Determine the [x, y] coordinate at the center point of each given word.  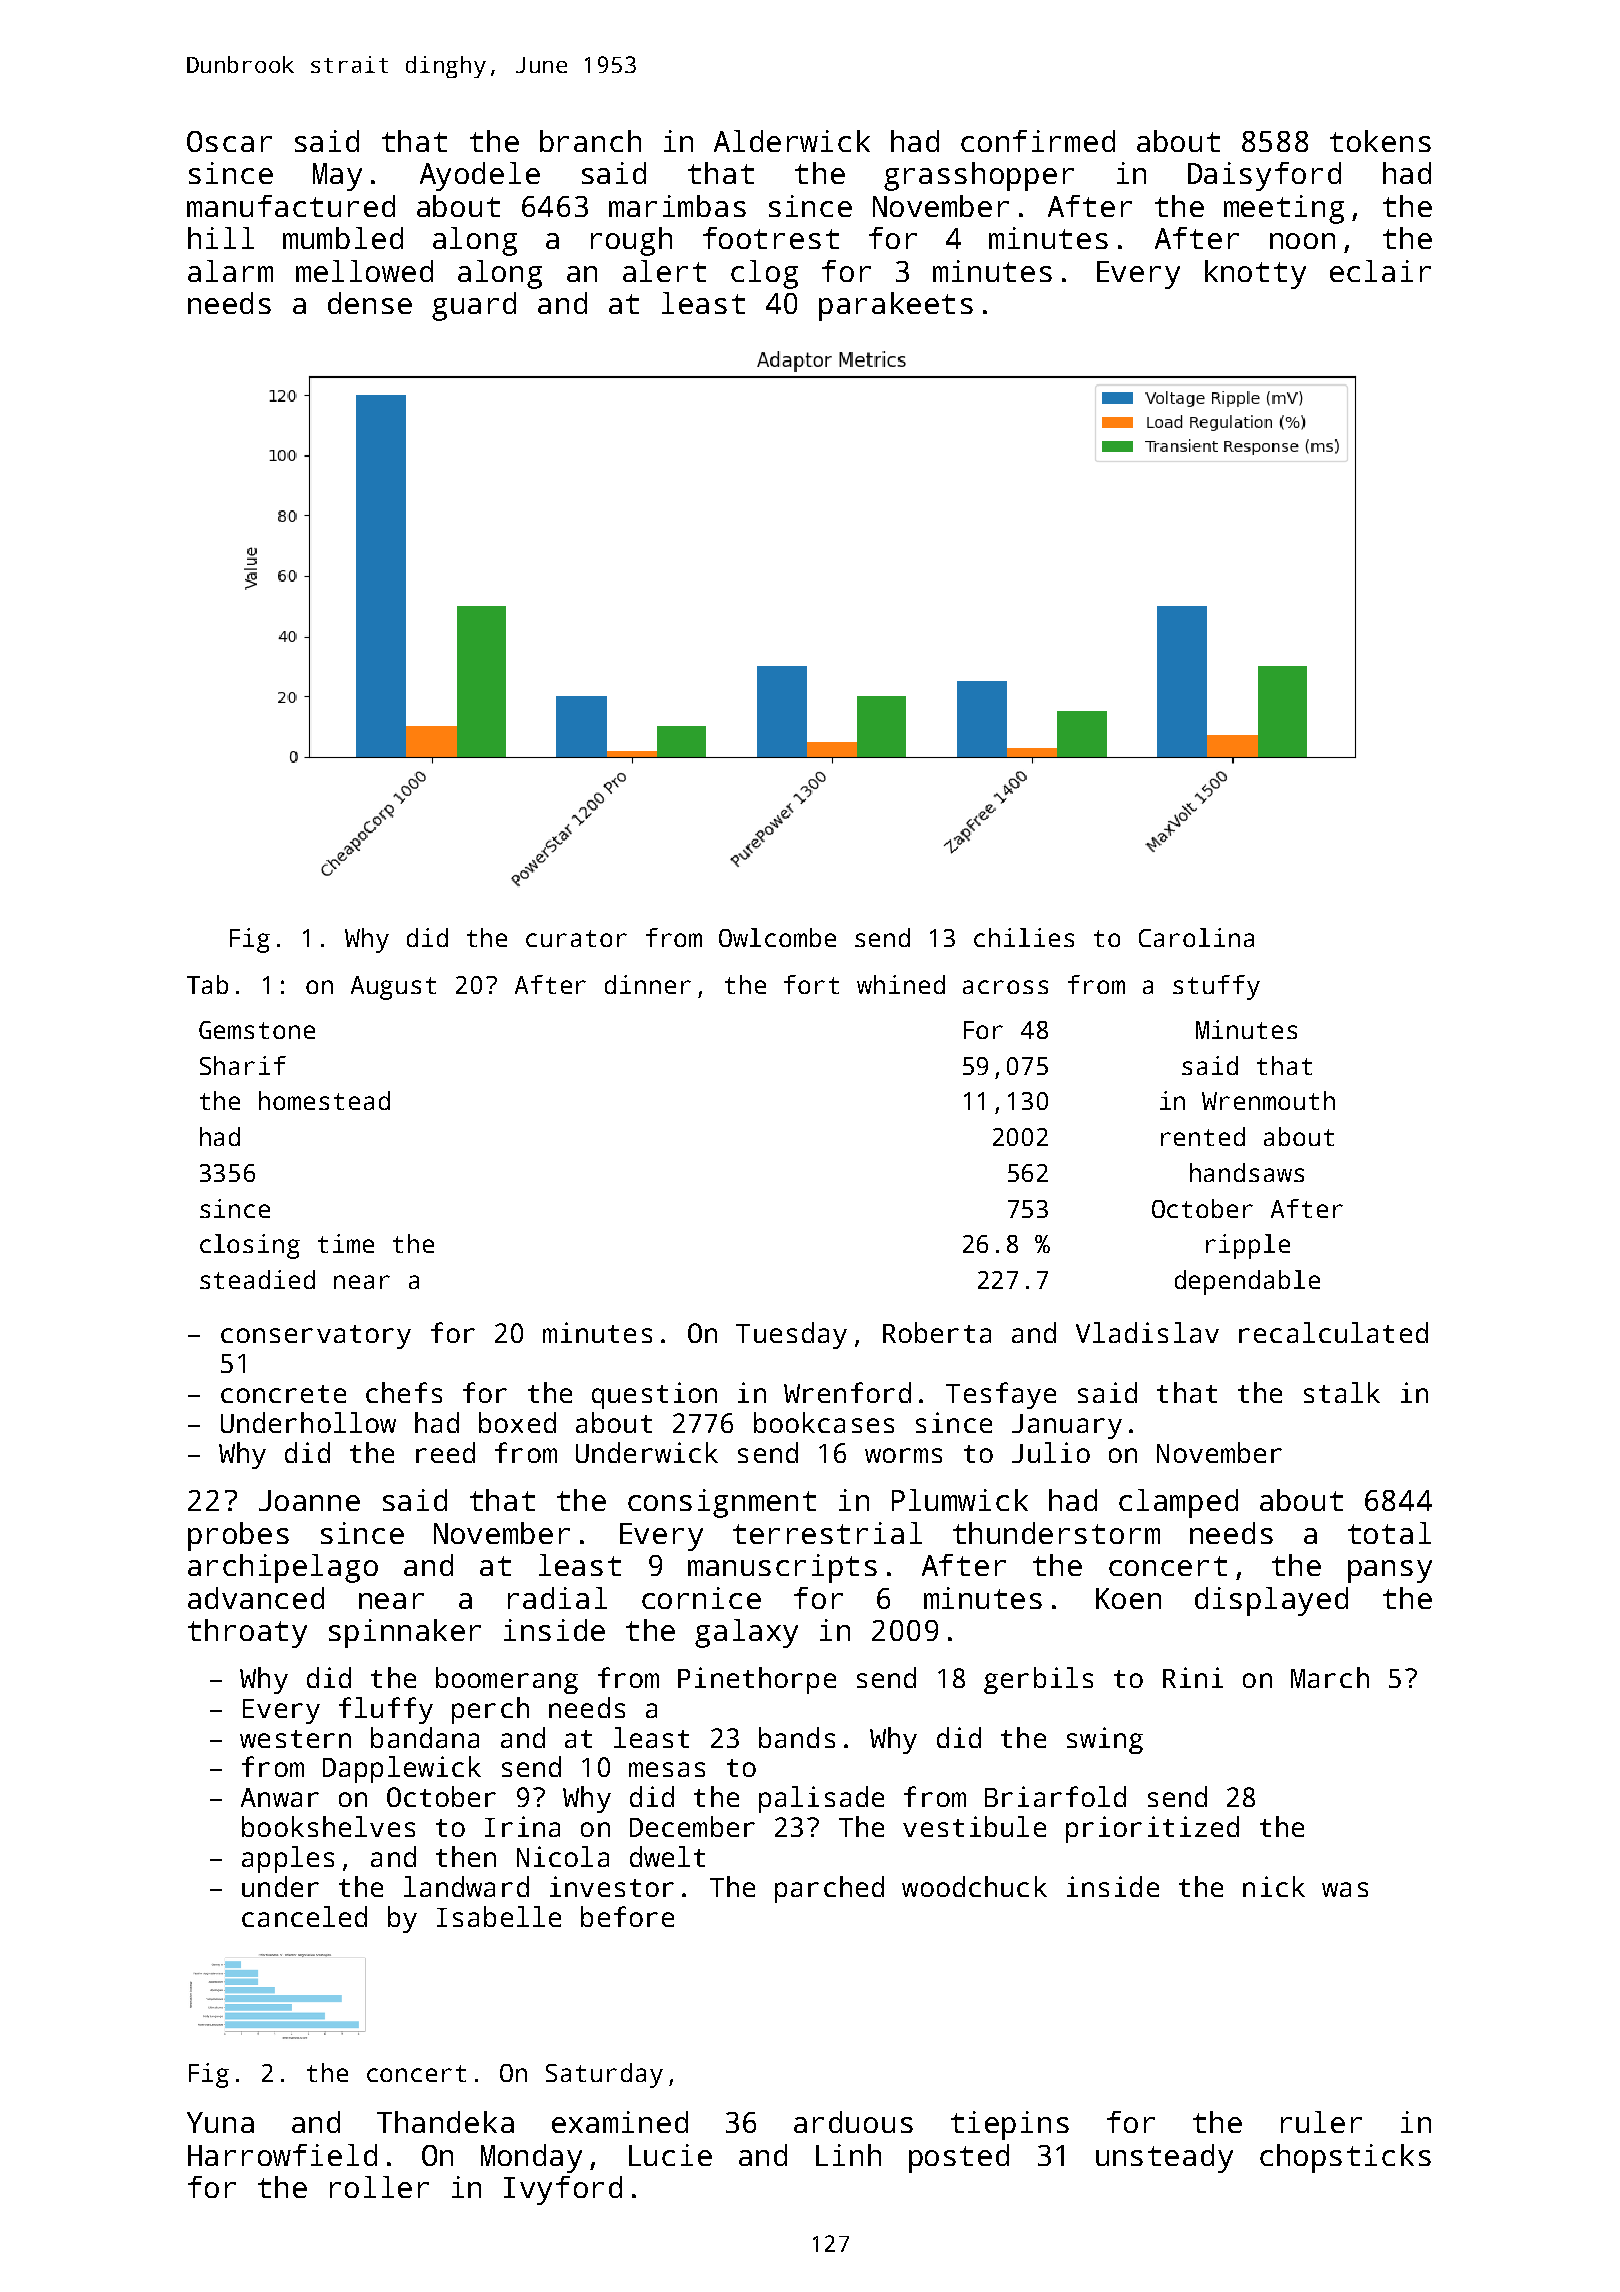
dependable [1247, 1282]
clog [764, 274]
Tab [207, 984]
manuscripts [782, 1568]
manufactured [291, 206]
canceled [304, 1916]
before [627, 1916]
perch [490, 1710]
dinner [648, 984]
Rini [1193, 1677]
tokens [1380, 141]
